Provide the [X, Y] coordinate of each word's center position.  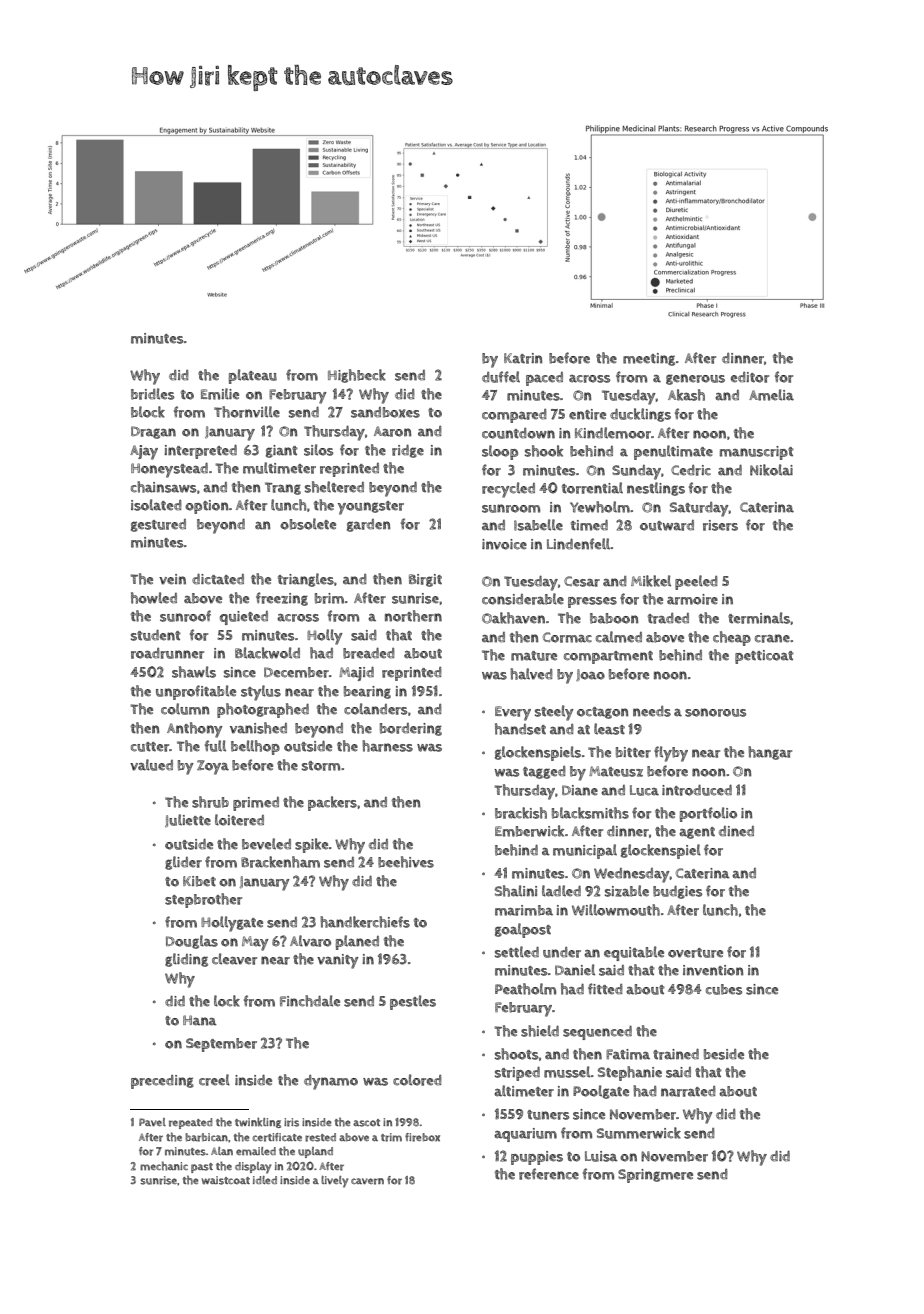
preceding [162, 1082]
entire [587, 414]
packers [332, 803]
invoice [504, 544]
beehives [406, 862]
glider [183, 863]
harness [387, 746]
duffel [501, 377]
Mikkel [651, 581]
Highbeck [357, 376]
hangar [770, 753]
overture [695, 953]
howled [154, 598]
